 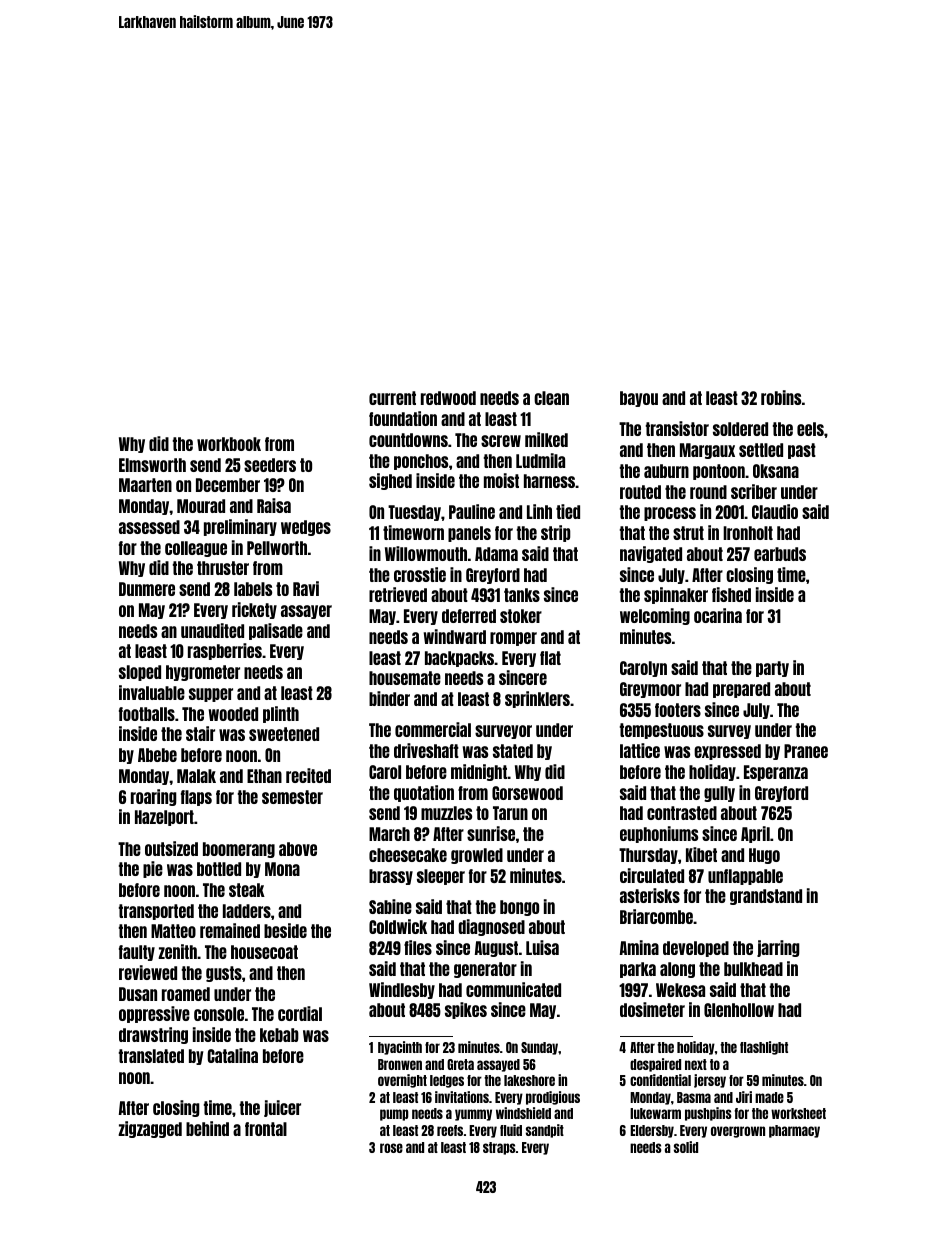 I want to click on spinnaker, so click(x=676, y=595).
